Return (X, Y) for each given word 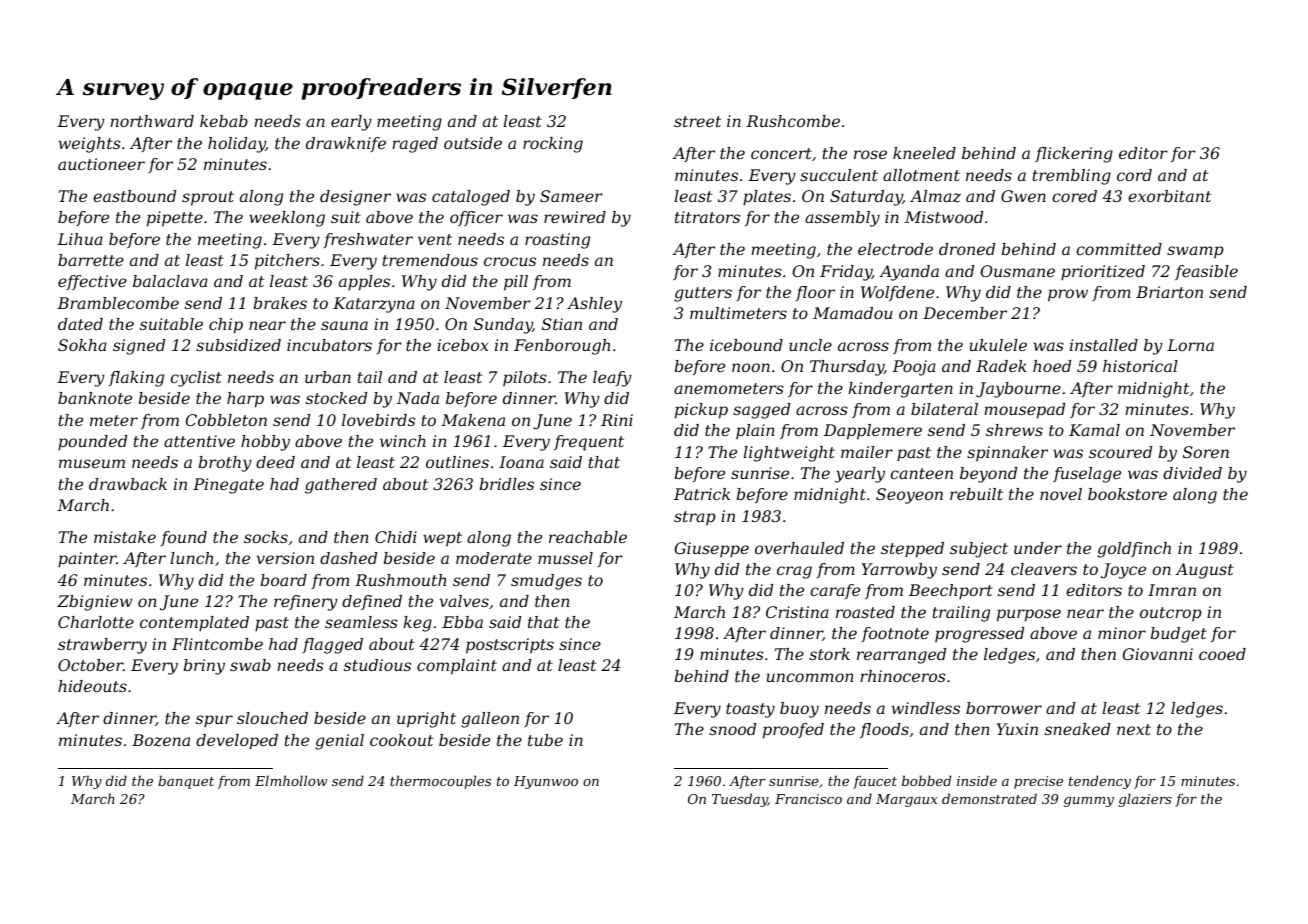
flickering (1074, 155)
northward (152, 121)
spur (214, 721)
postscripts (510, 646)
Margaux (906, 800)
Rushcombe (793, 121)
